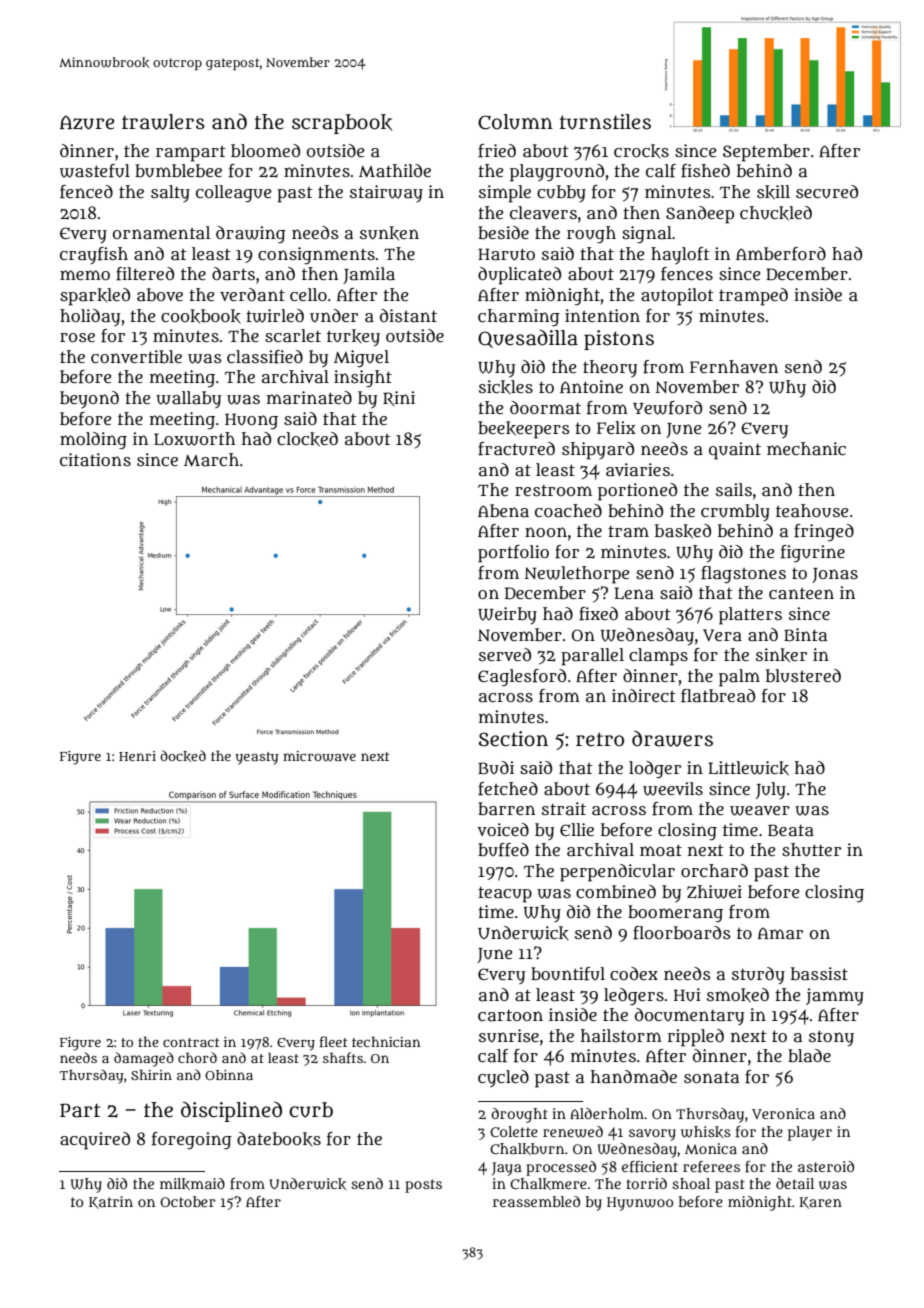  I want to click on Jaya, so click(507, 1169).
